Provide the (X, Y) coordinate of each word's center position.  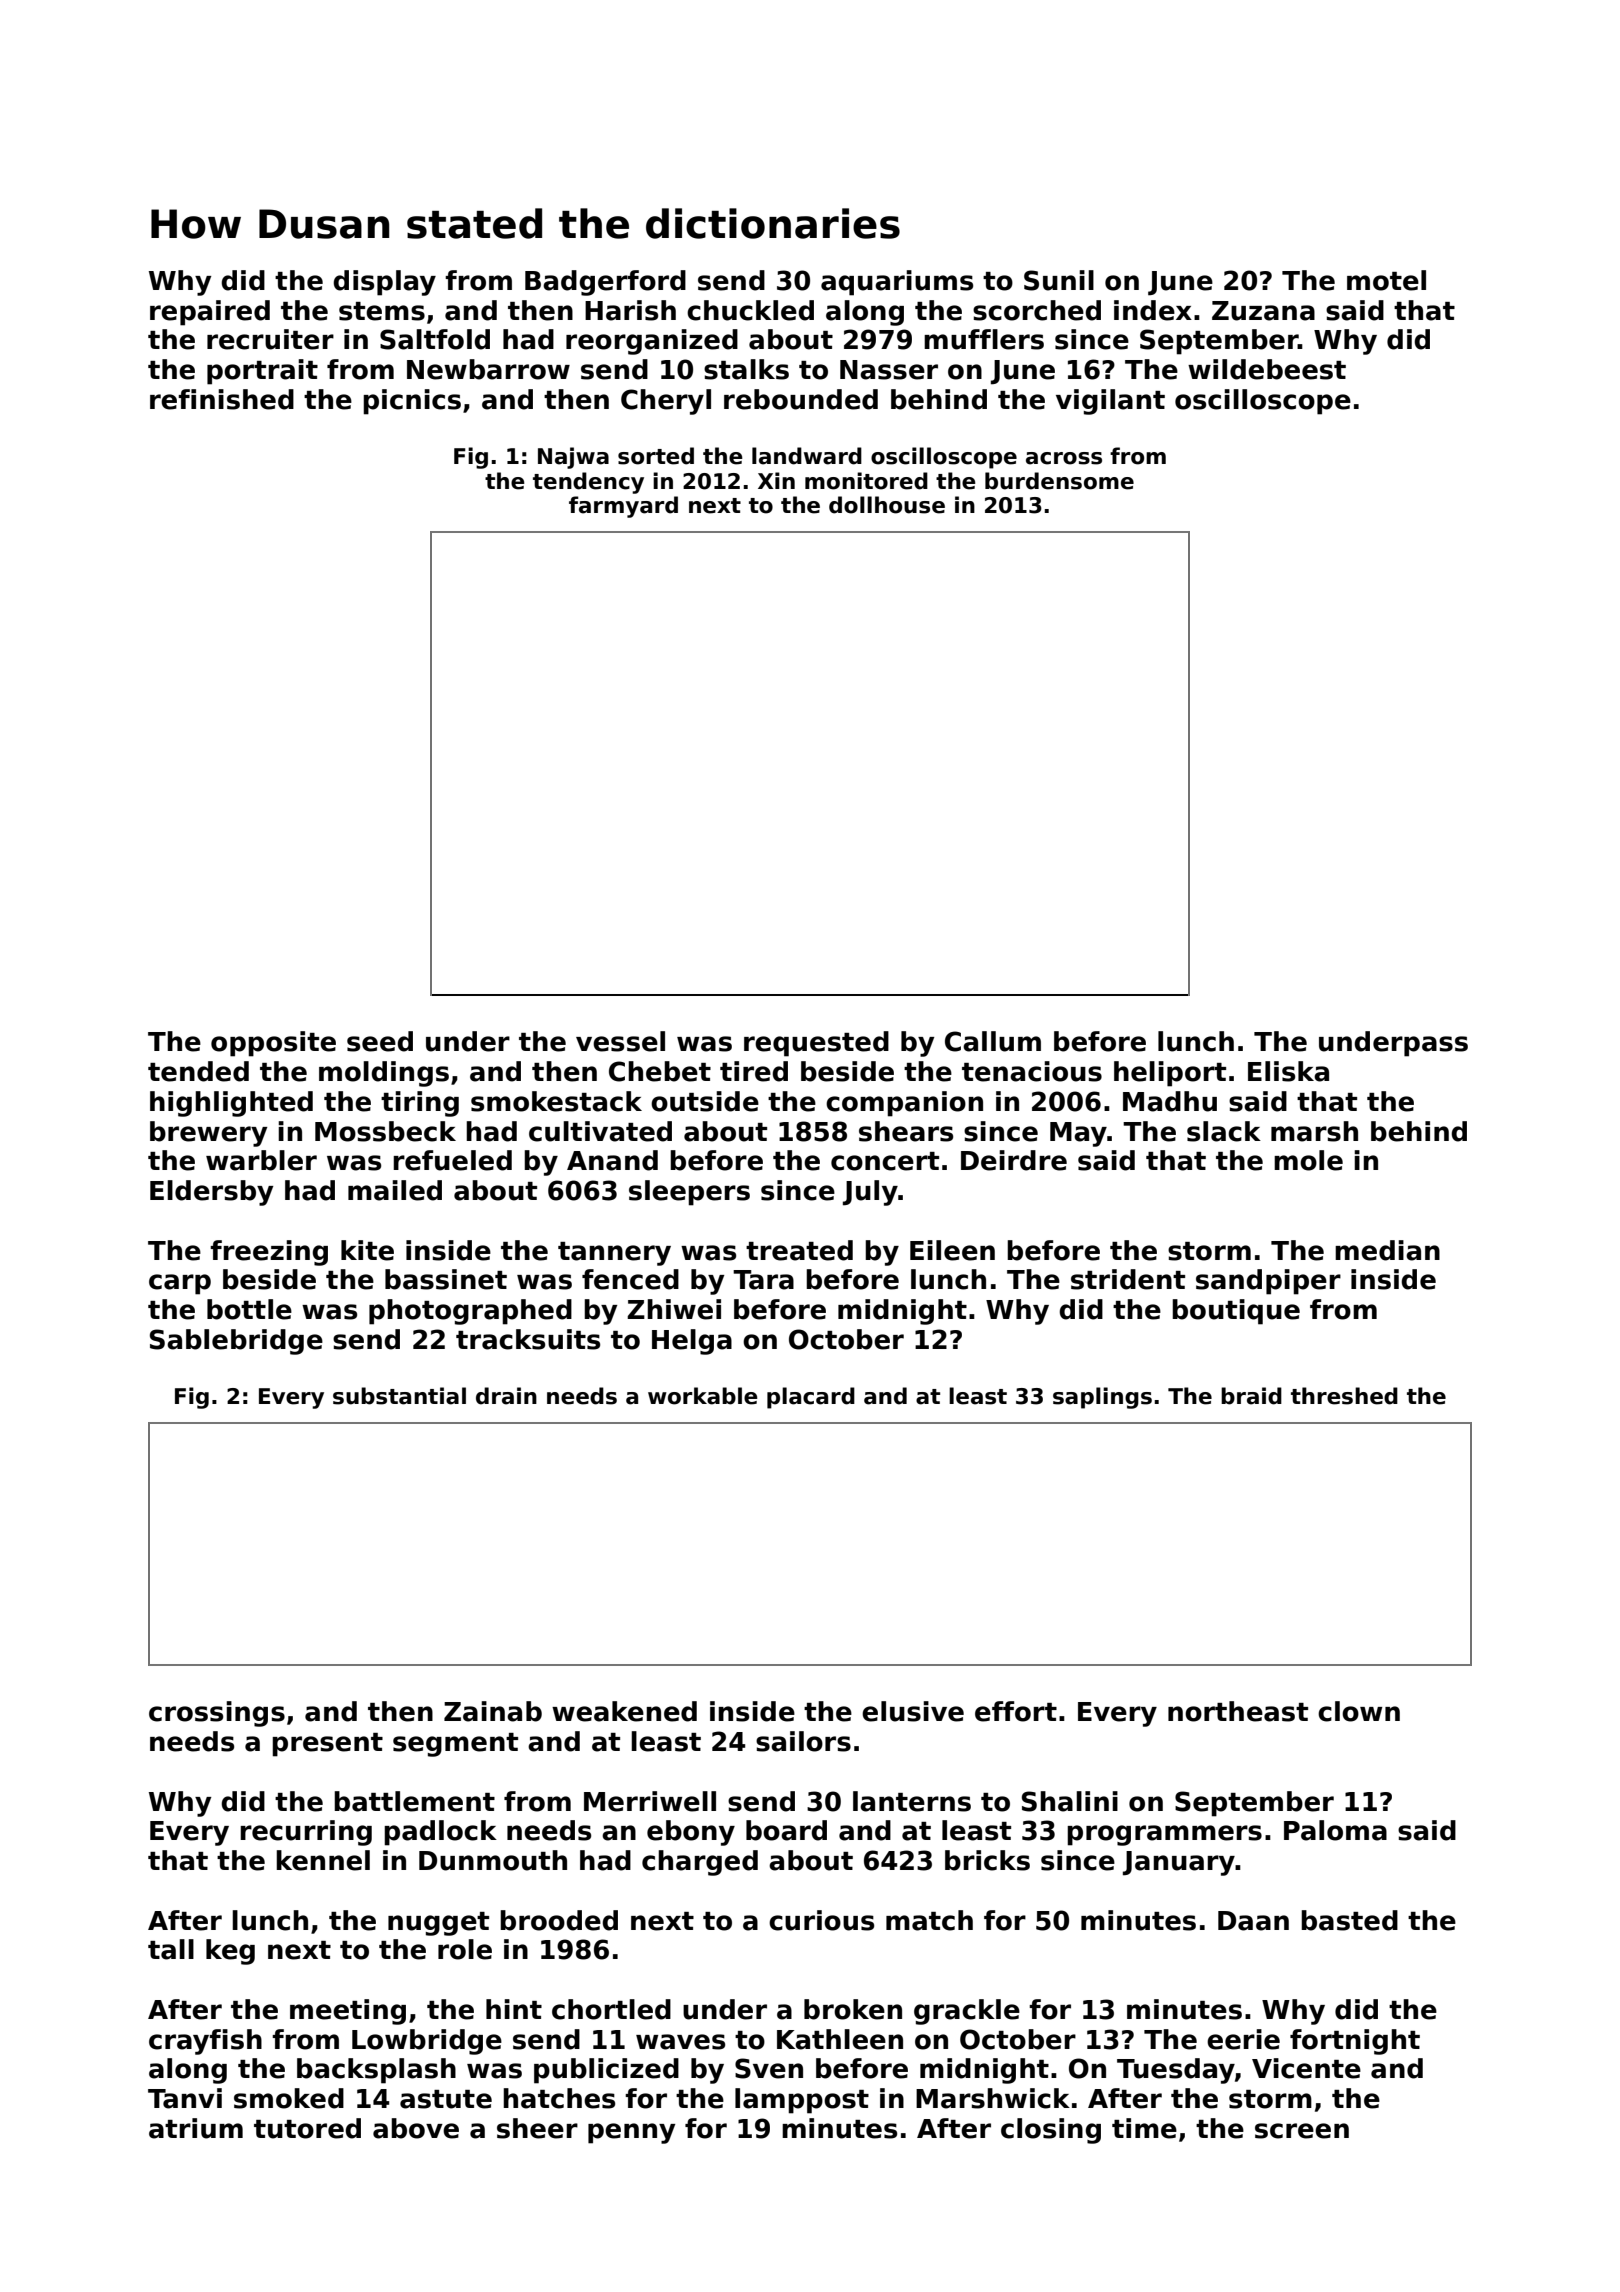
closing (1051, 2131)
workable (703, 1396)
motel (1386, 280)
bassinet (446, 1279)
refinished (222, 399)
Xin (776, 480)
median (1387, 1250)
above (416, 2128)
